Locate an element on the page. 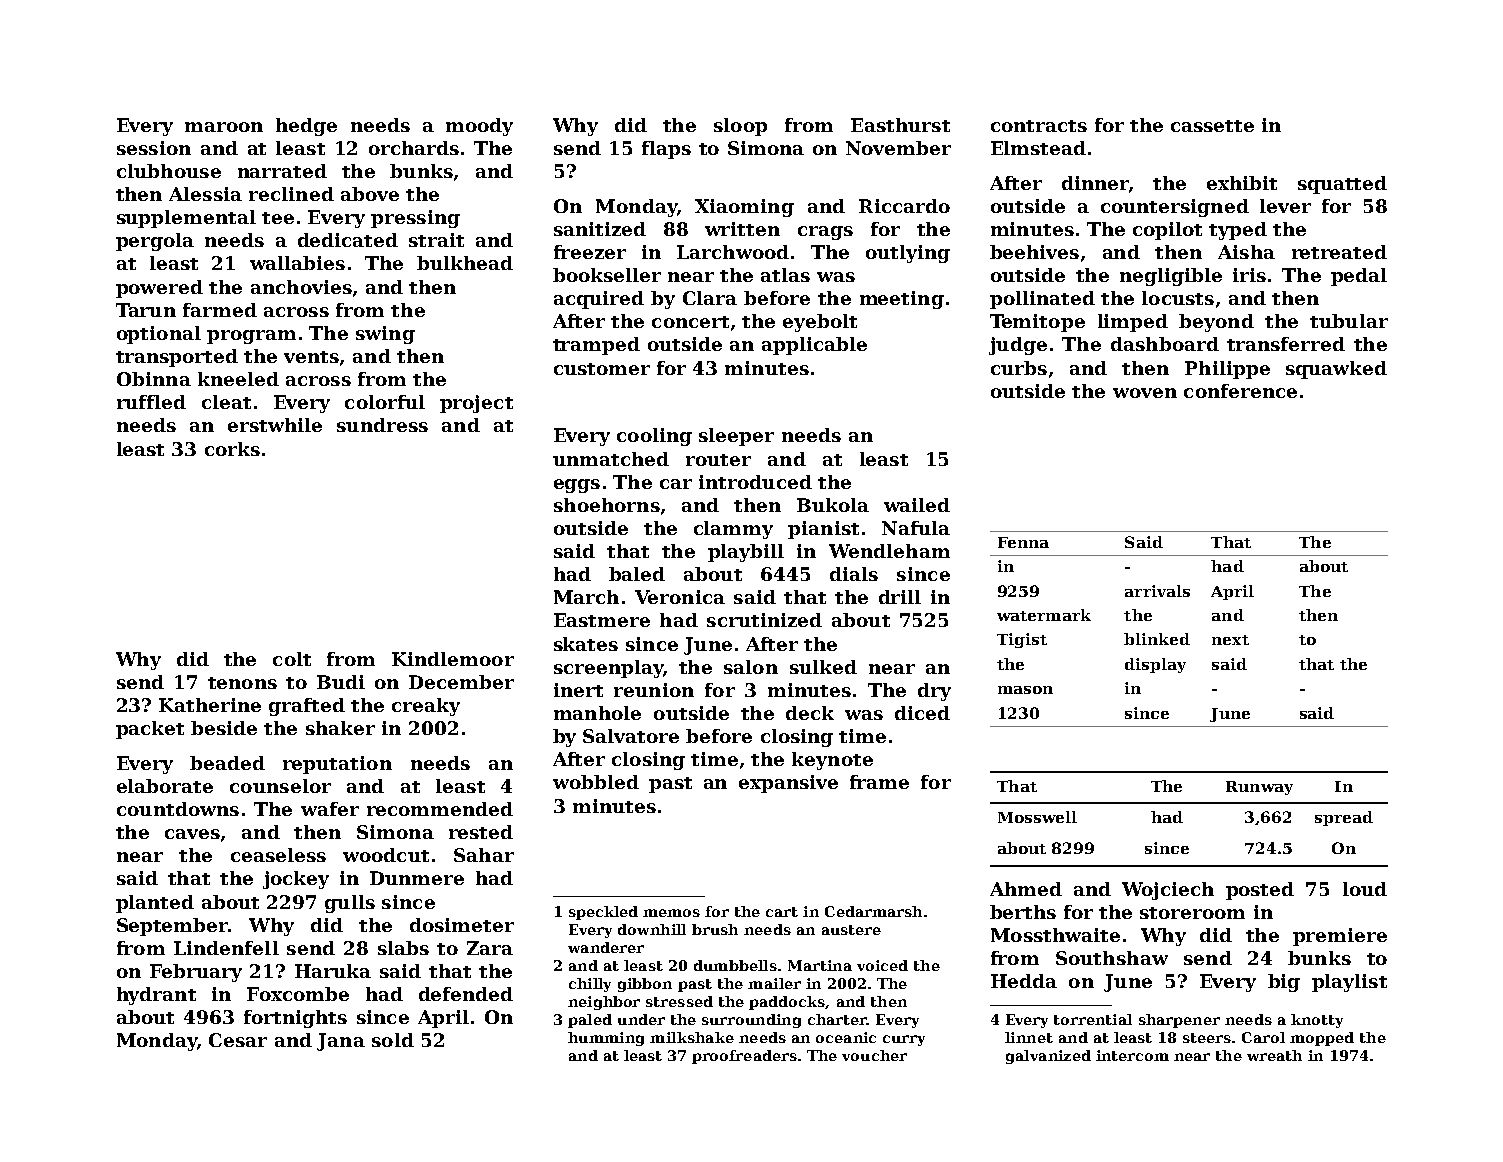 The width and height of the image is (1503, 1162). maroon is located at coordinates (224, 127).
